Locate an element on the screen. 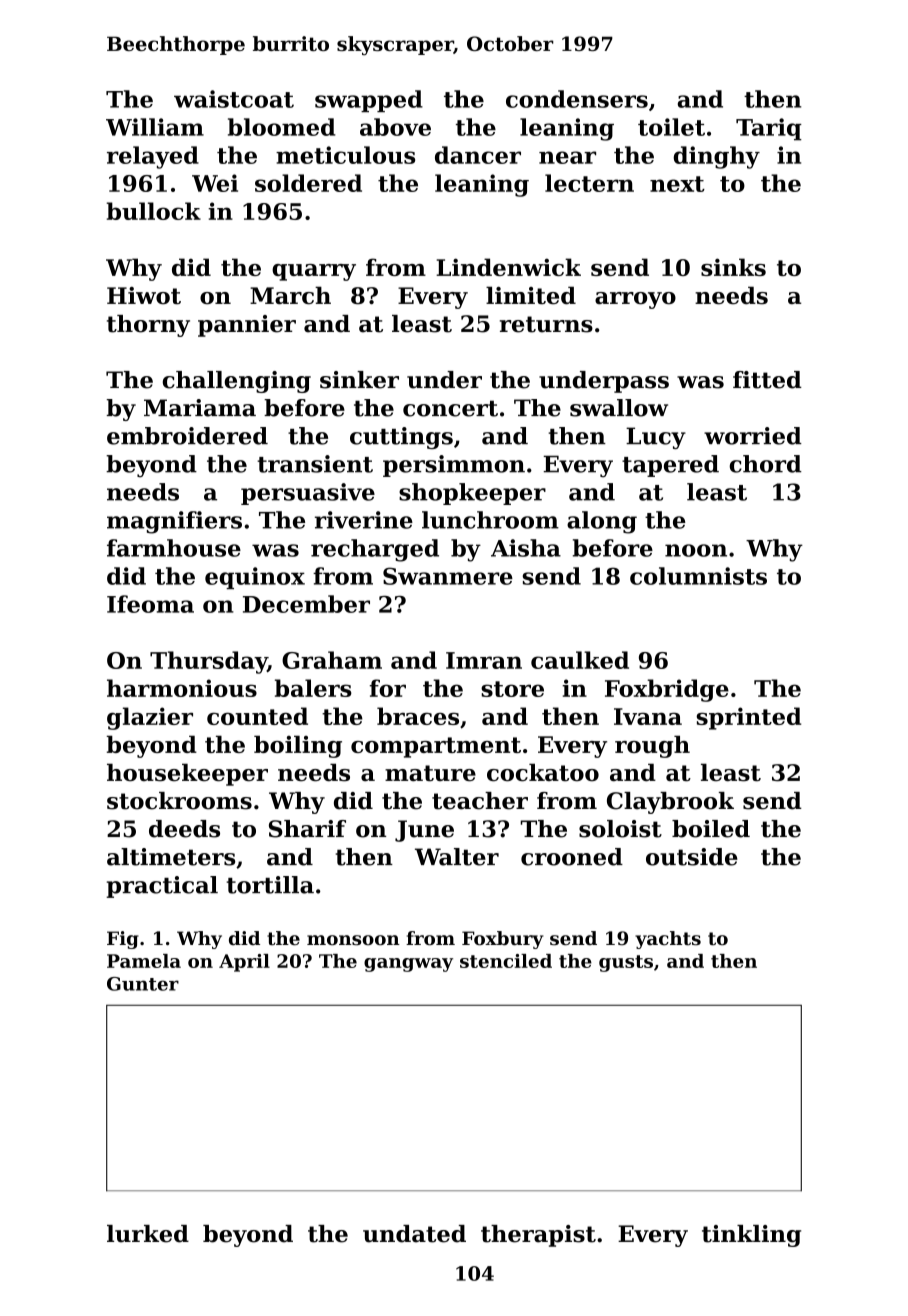  condensers is located at coordinates (577, 99).
